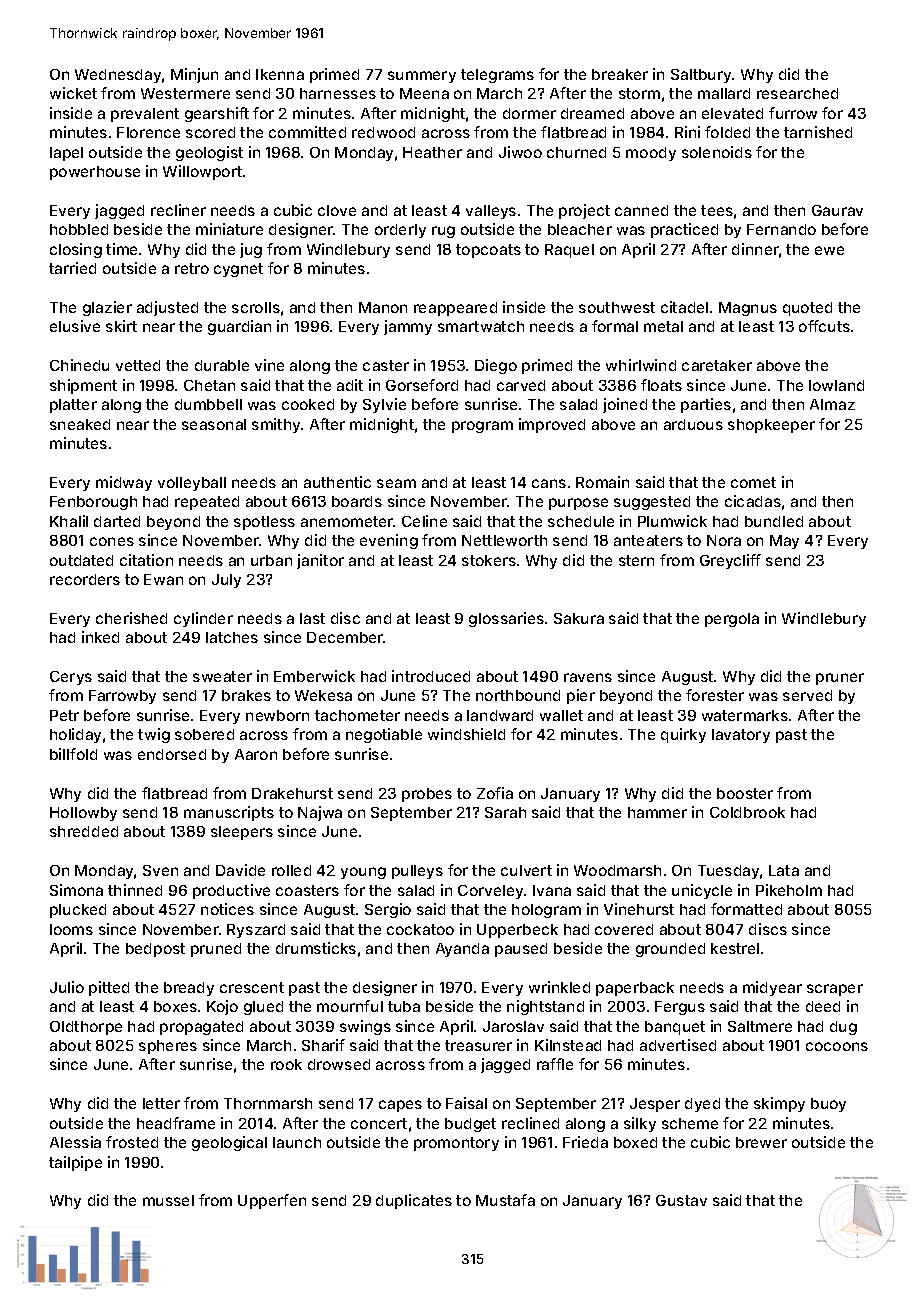  What do you see at coordinates (807, 695) in the document?
I see `served` at bounding box center [807, 695].
